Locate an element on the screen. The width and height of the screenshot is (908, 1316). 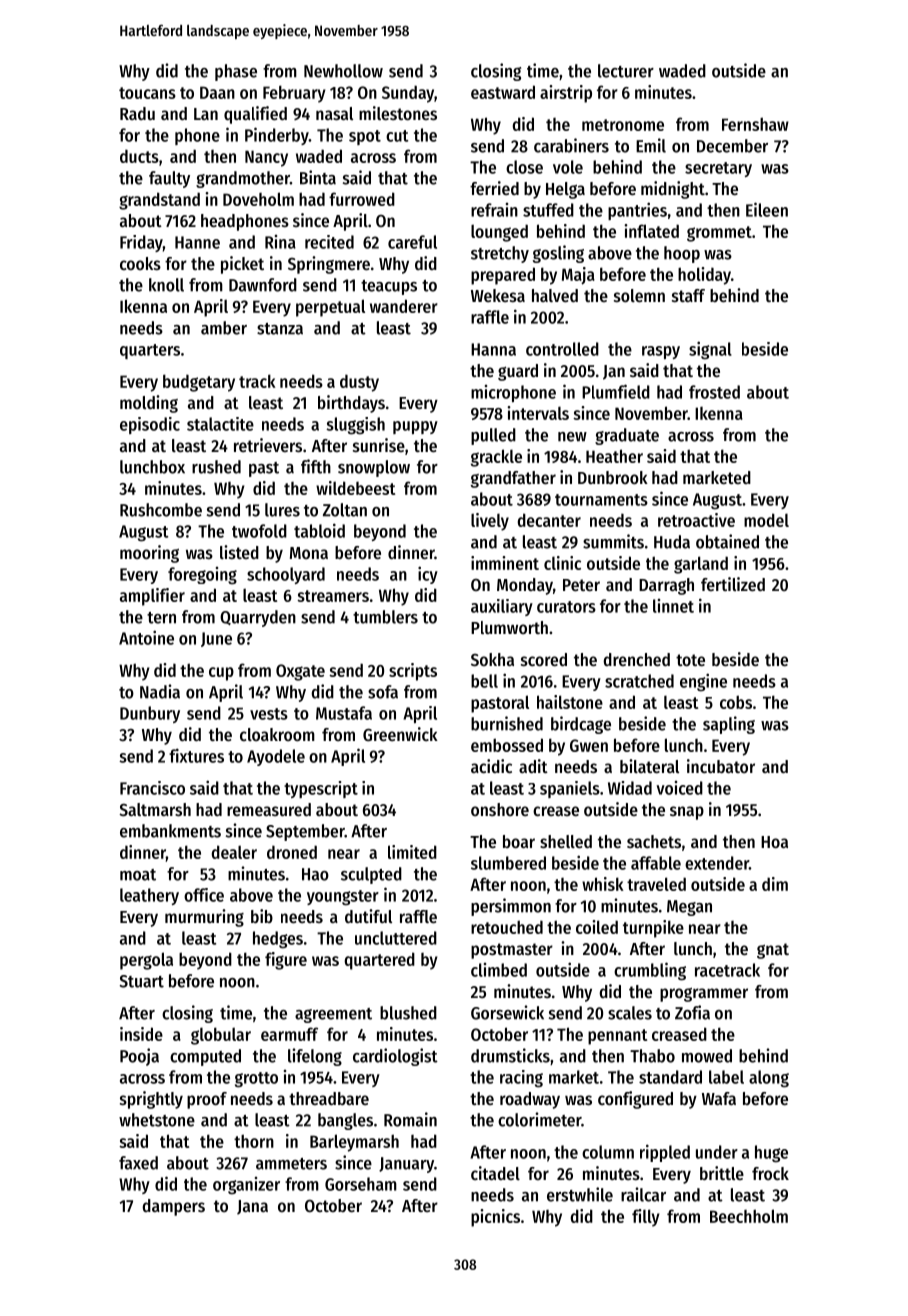
Antoine is located at coordinates (146, 637).
